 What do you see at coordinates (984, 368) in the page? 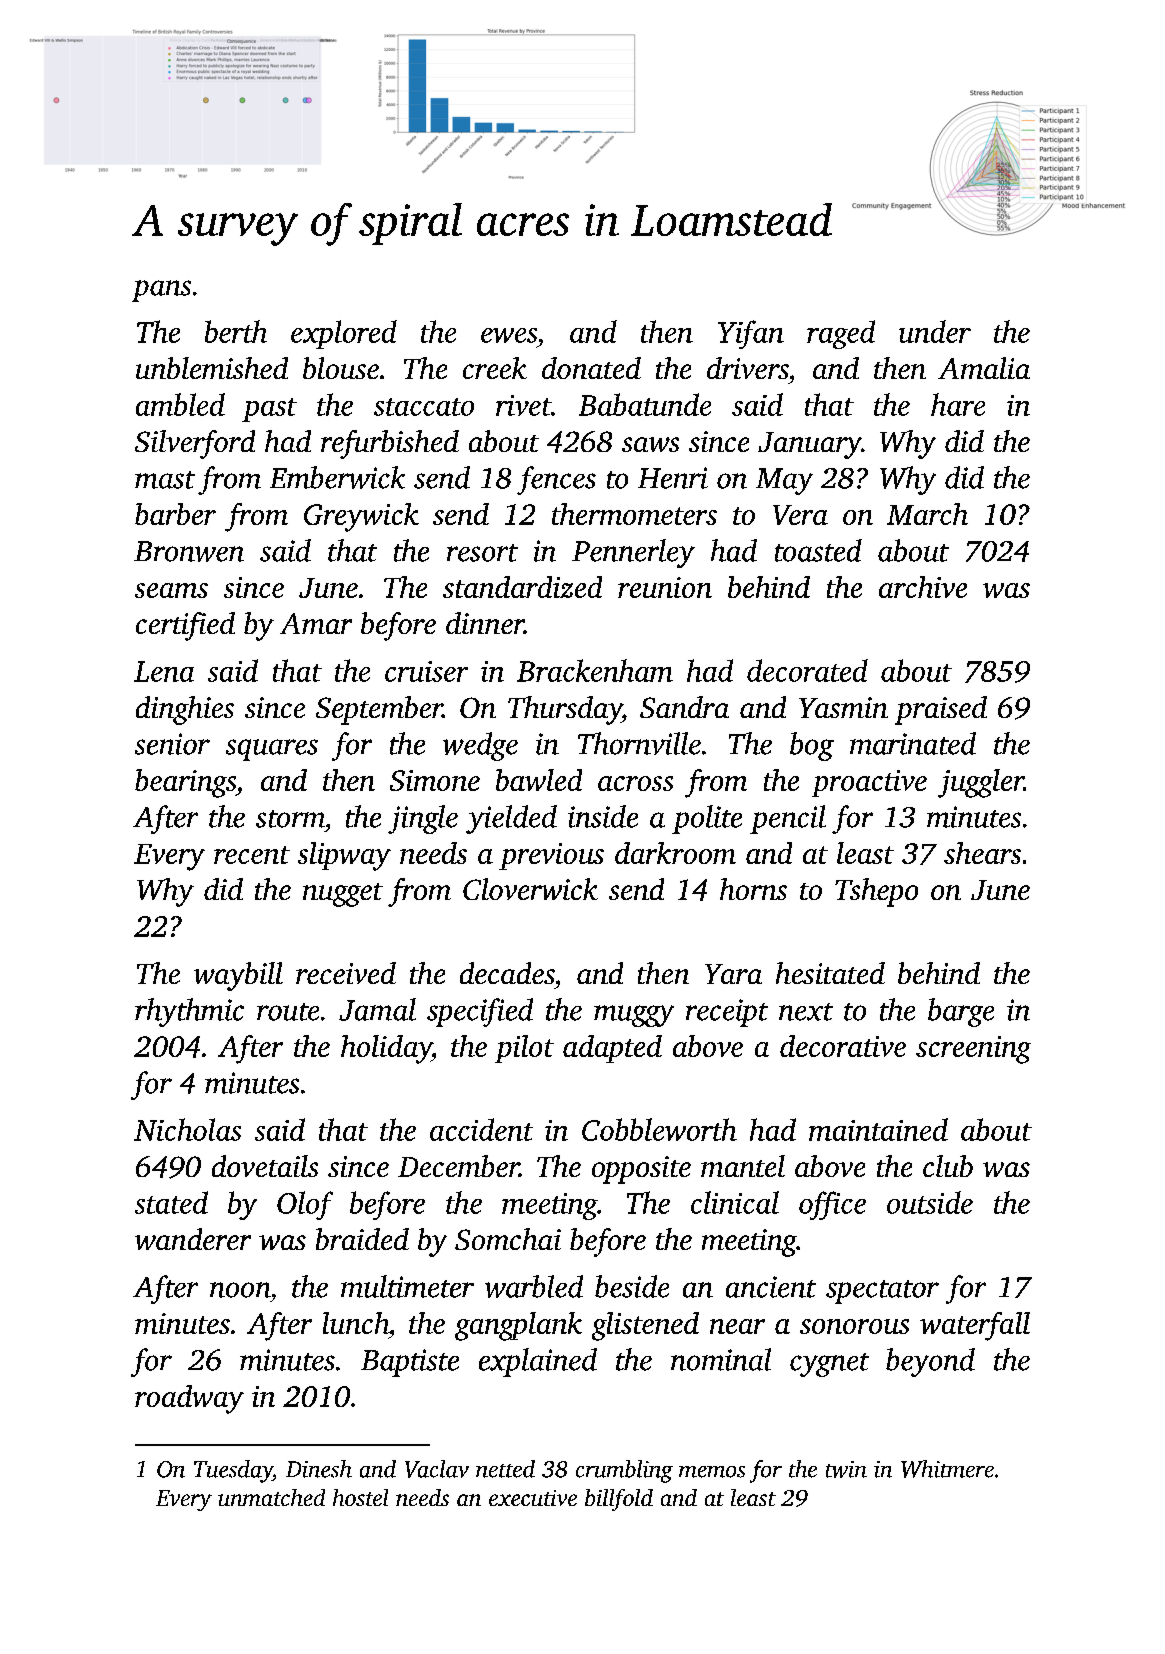
I see `Amalia` at bounding box center [984, 368].
